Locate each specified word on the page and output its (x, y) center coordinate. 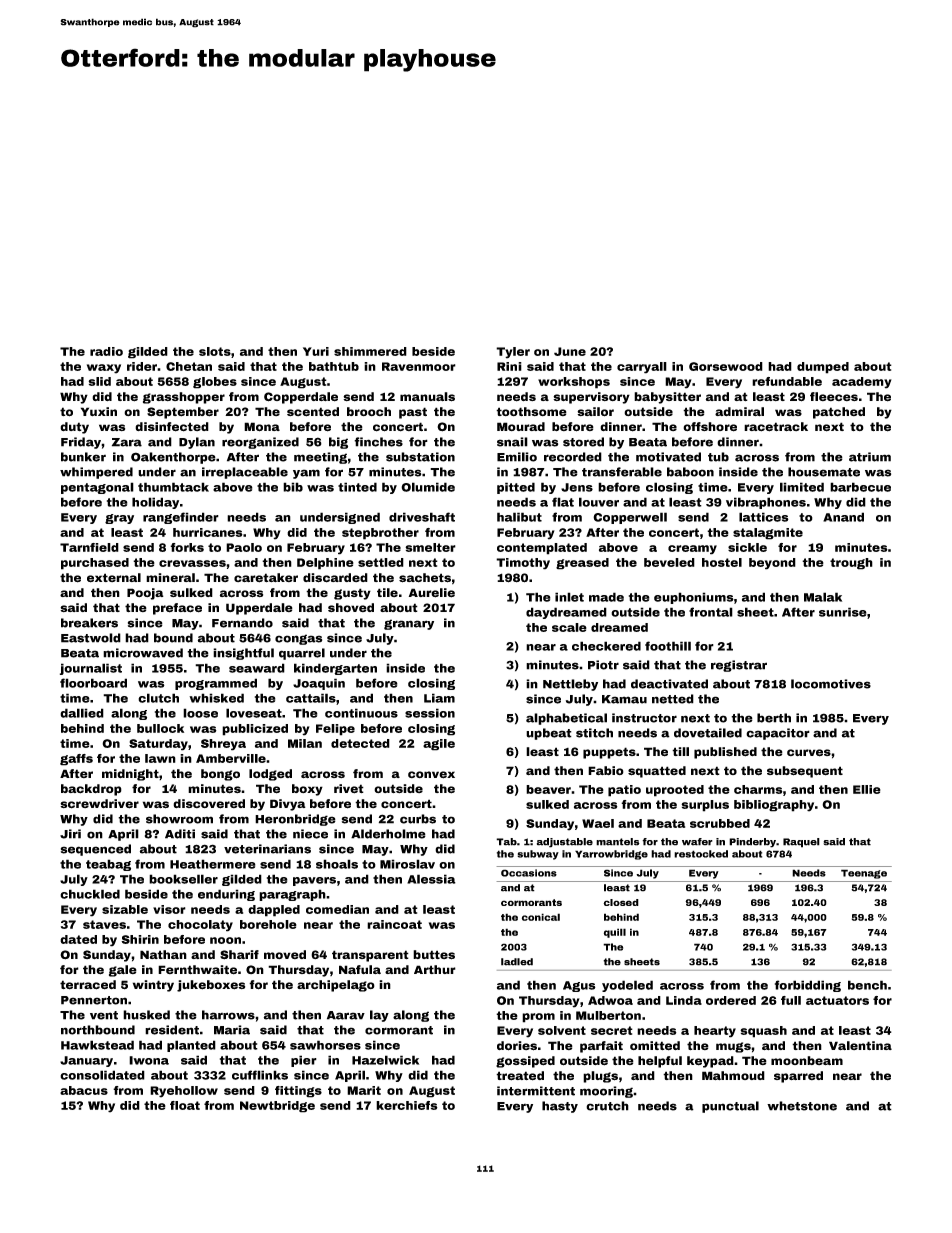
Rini (509, 366)
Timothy (523, 564)
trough (851, 564)
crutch (607, 1106)
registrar (739, 666)
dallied (82, 713)
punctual (730, 1107)
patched (839, 413)
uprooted (675, 791)
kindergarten (335, 669)
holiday (155, 503)
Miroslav (407, 864)
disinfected (172, 427)
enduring (226, 895)
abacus (84, 1090)
